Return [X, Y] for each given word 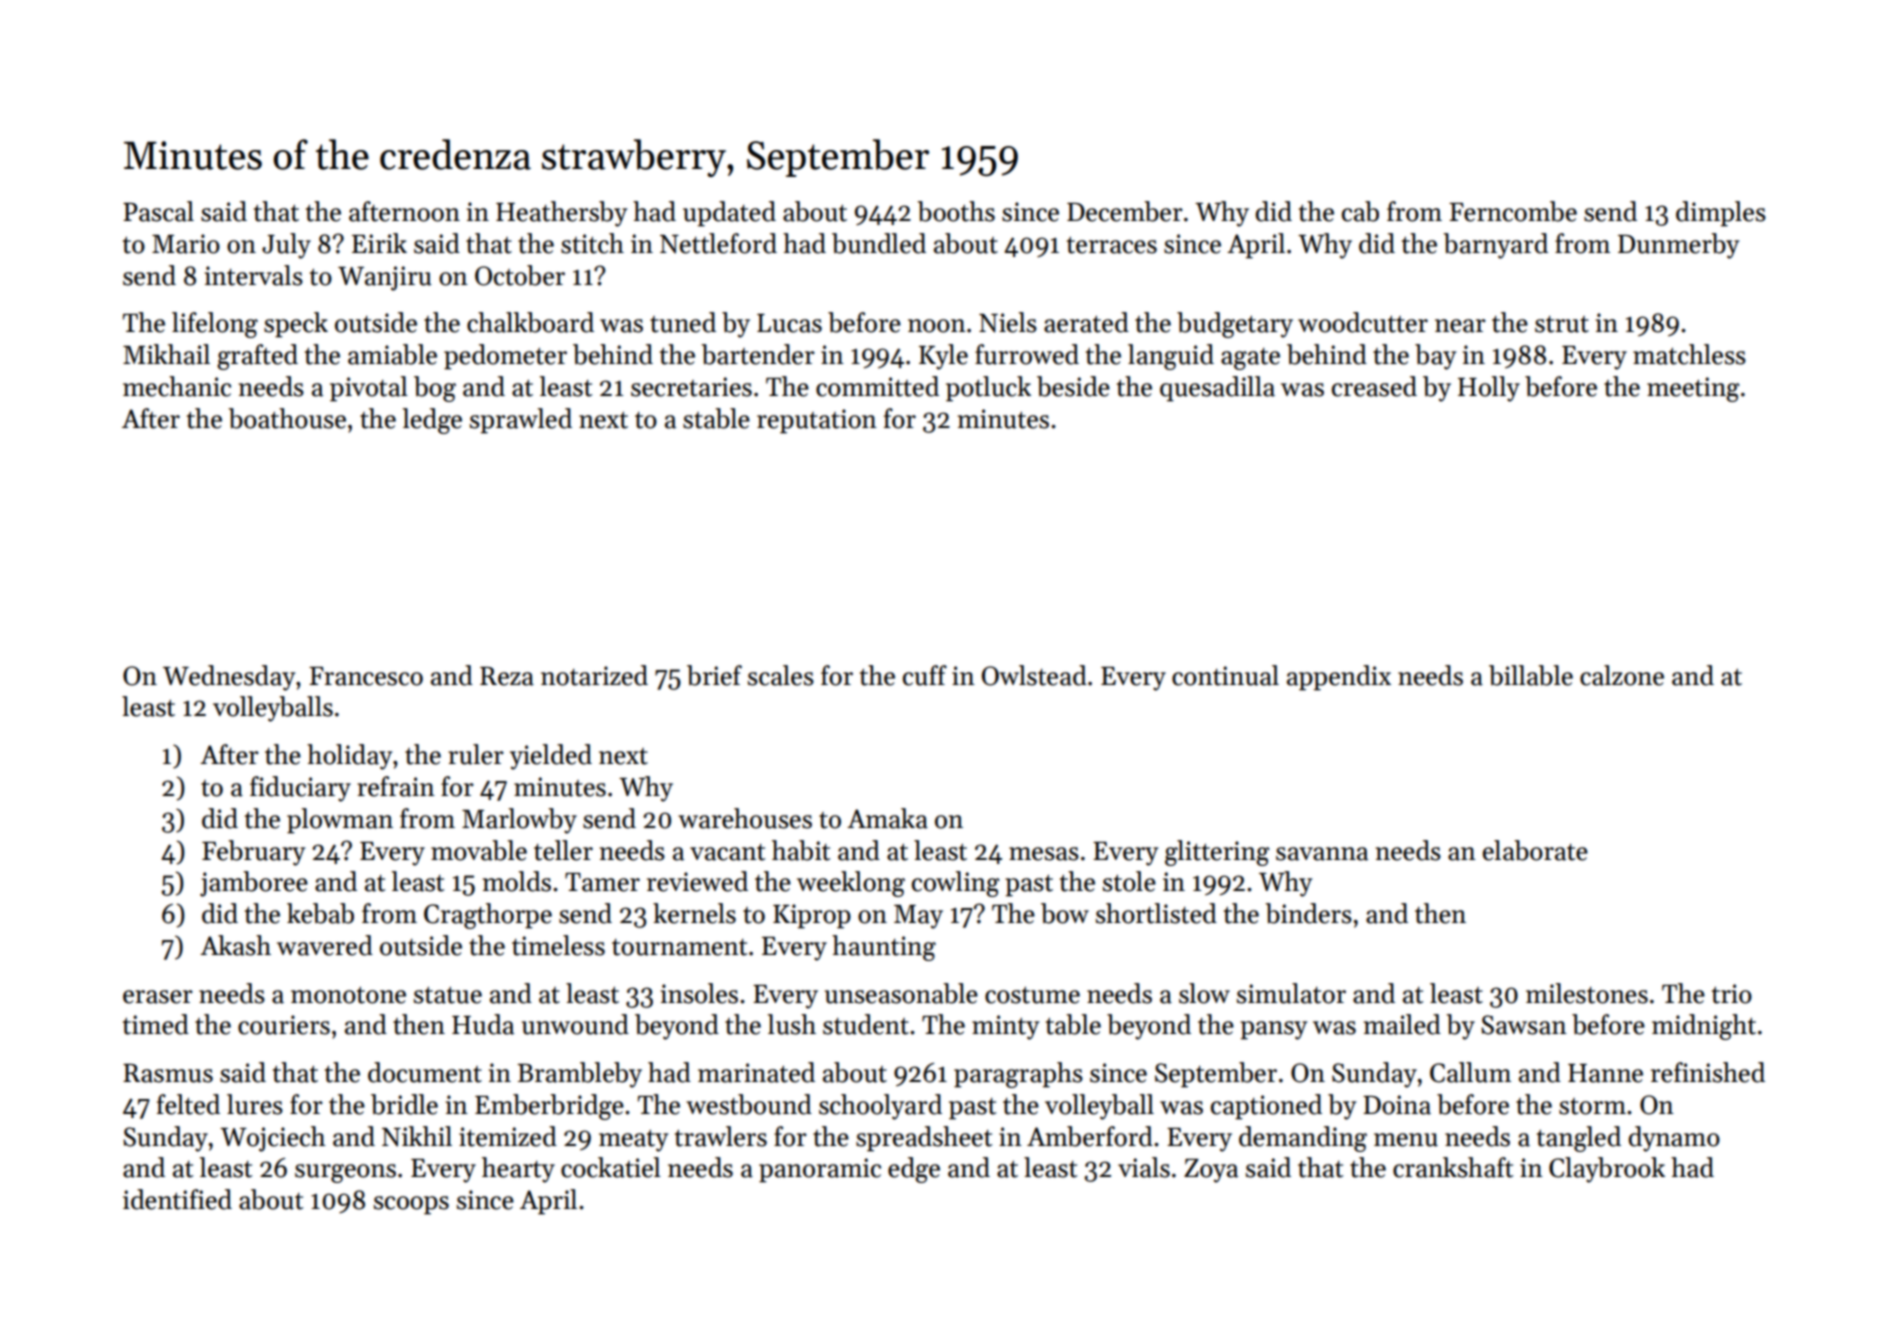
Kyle [943, 357]
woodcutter [1363, 322]
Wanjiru [385, 278]
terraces [1112, 245]
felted [188, 1104]
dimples [1721, 214]
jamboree [254, 884]
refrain [396, 786]
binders [1308, 913]
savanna [1322, 854]
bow [1065, 913]
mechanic [177, 386]
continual [1225, 675]
